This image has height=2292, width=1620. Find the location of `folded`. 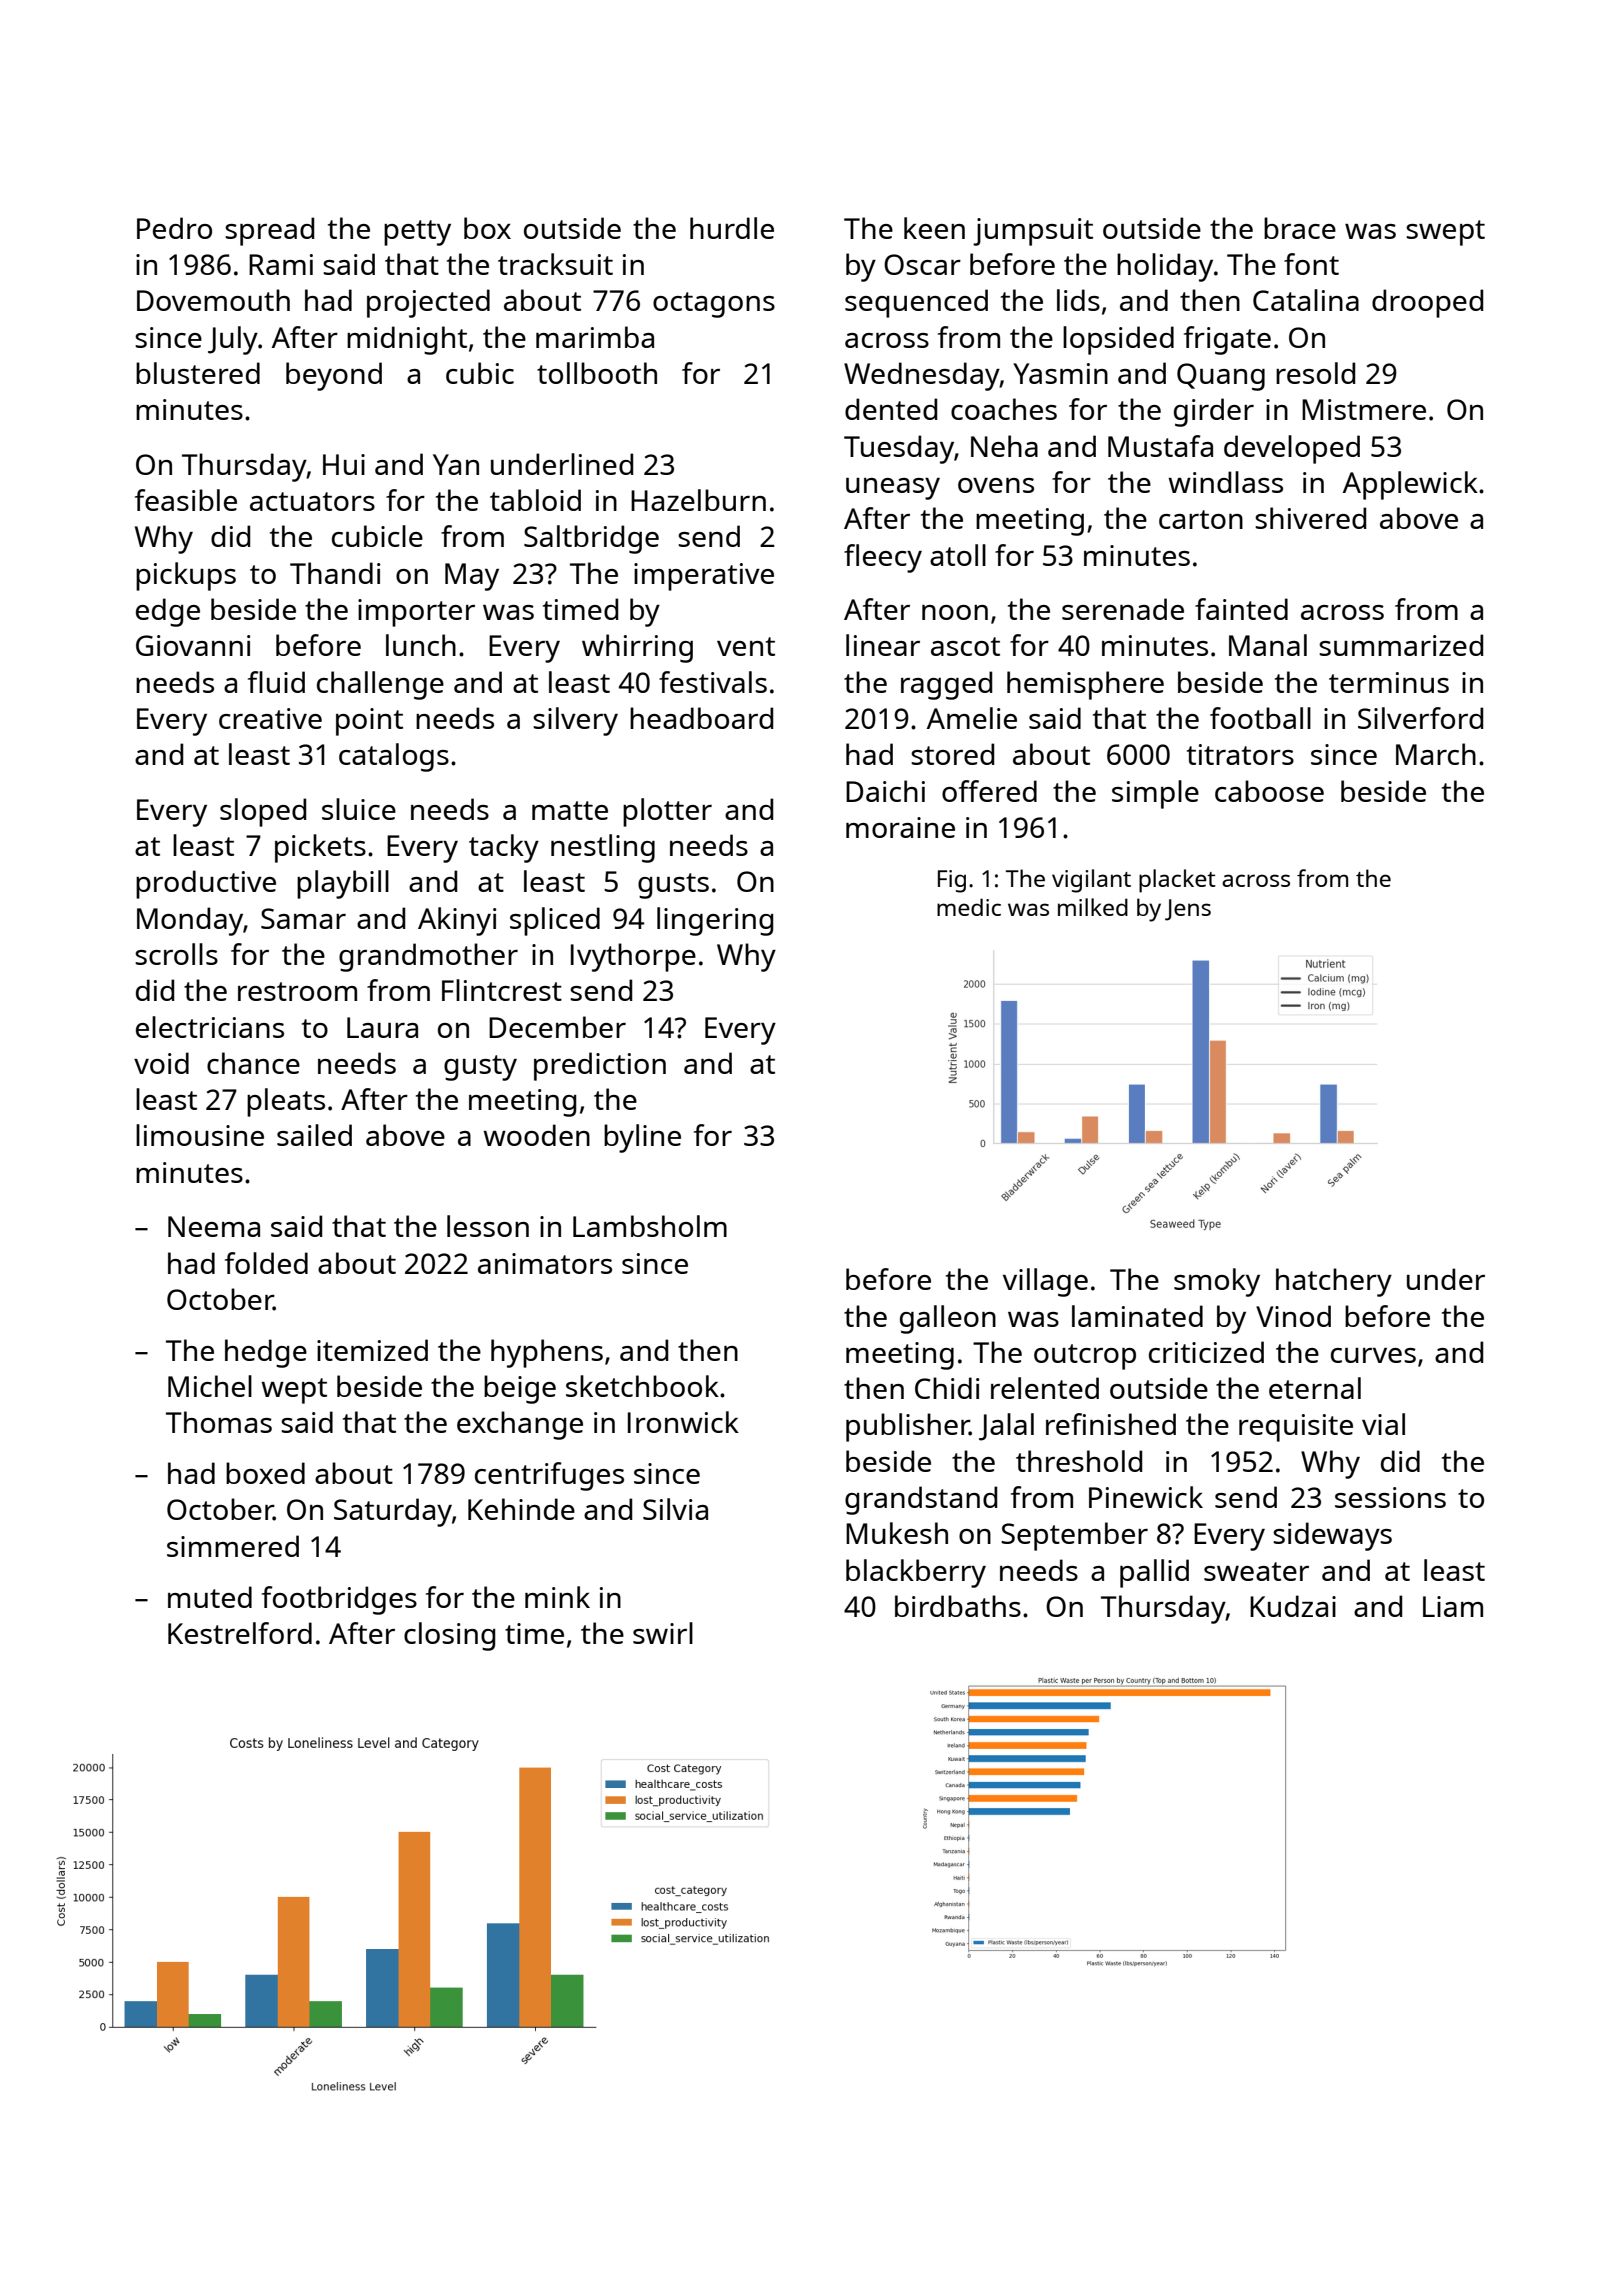

folded is located at coordinates (266, 1263).
